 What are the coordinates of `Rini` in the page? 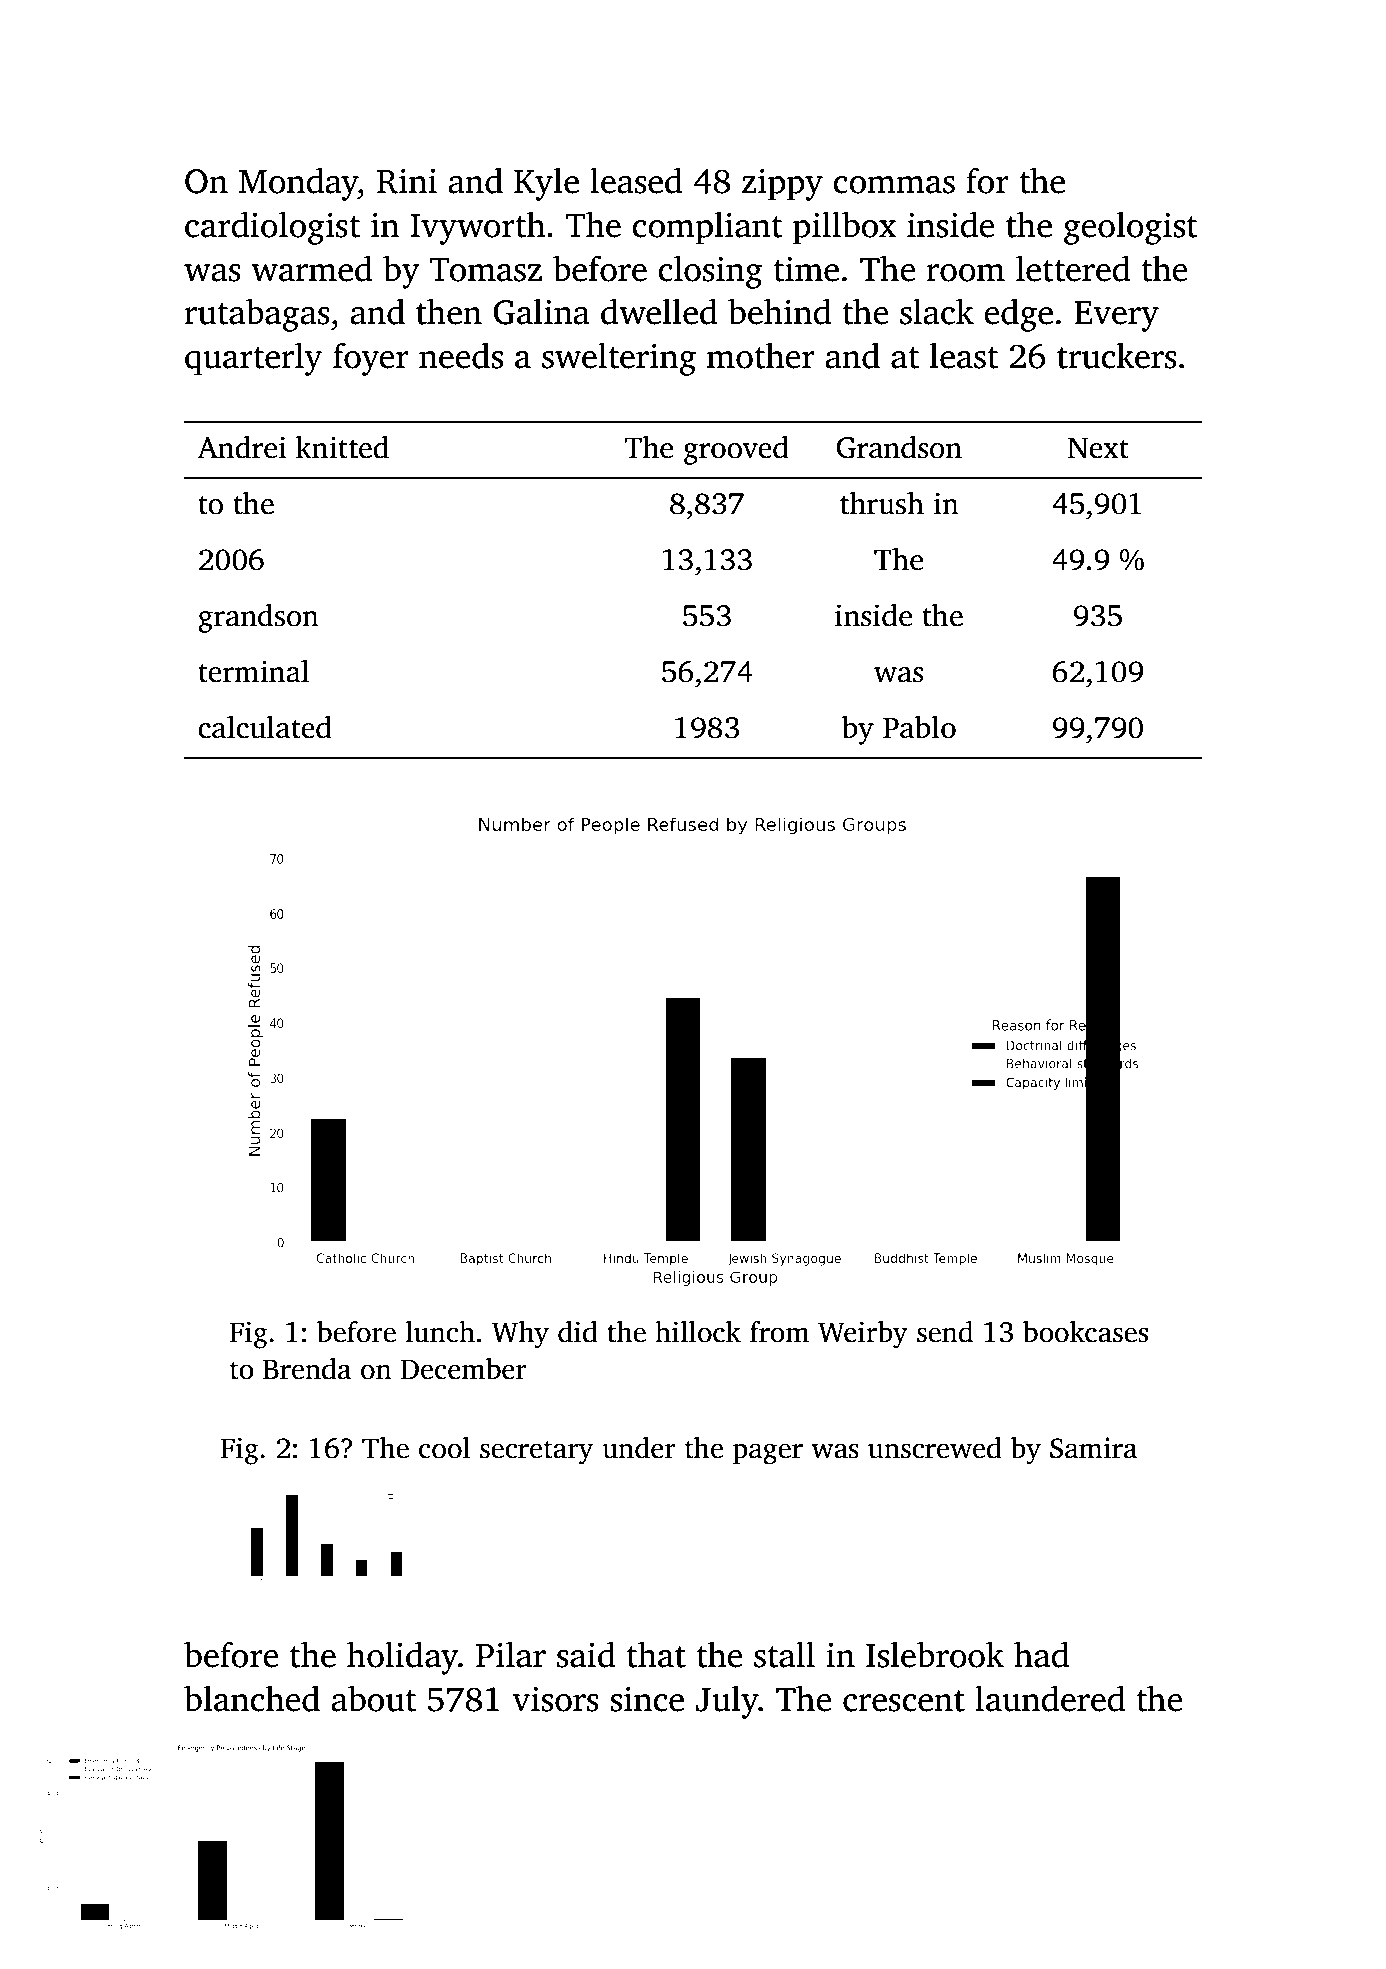 It's located at (407, 181).
